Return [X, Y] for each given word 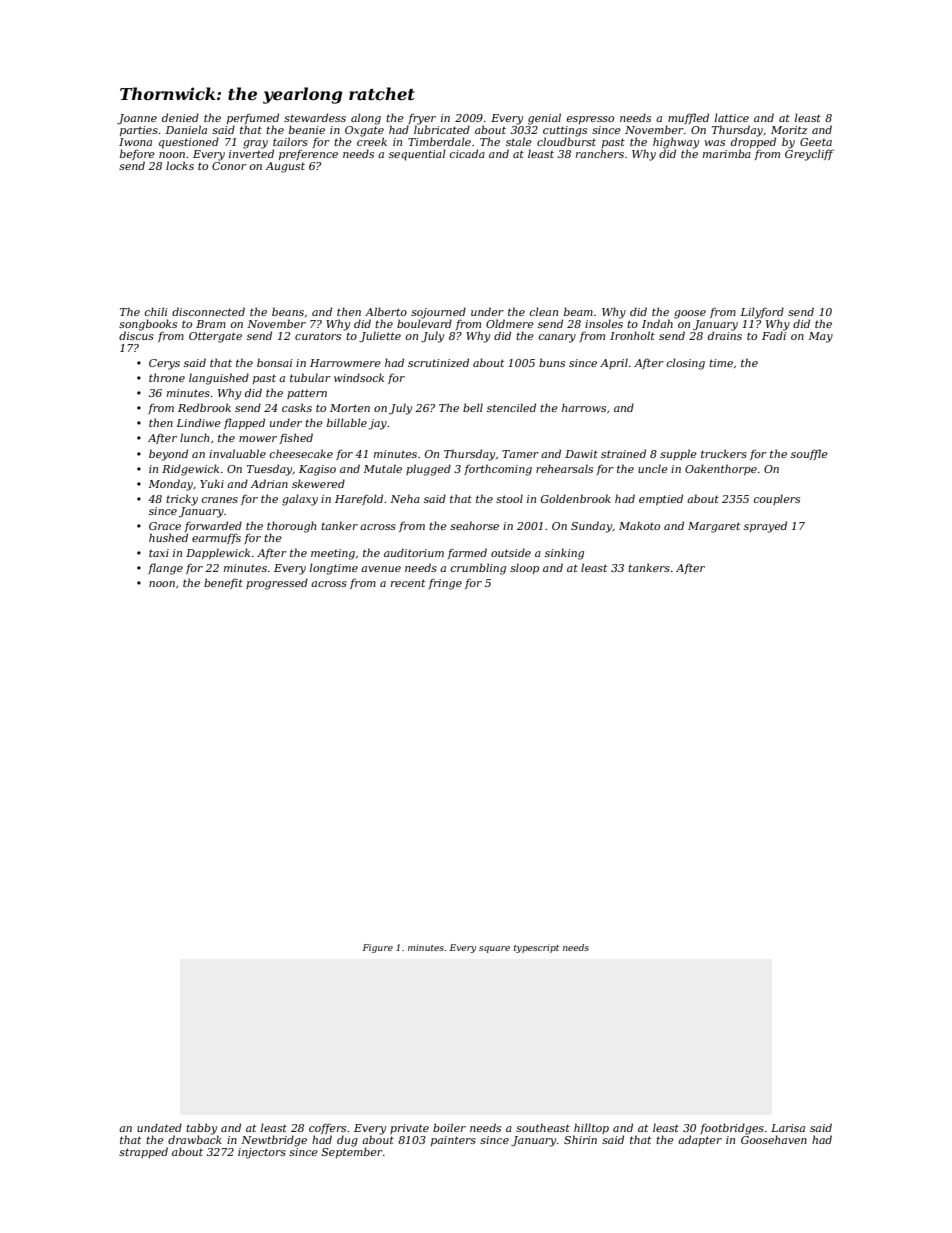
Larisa [788, 1128]
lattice [732, 117]
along [366, 119]
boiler [449, 1127]
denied [180, 117]
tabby [201, 1129]
